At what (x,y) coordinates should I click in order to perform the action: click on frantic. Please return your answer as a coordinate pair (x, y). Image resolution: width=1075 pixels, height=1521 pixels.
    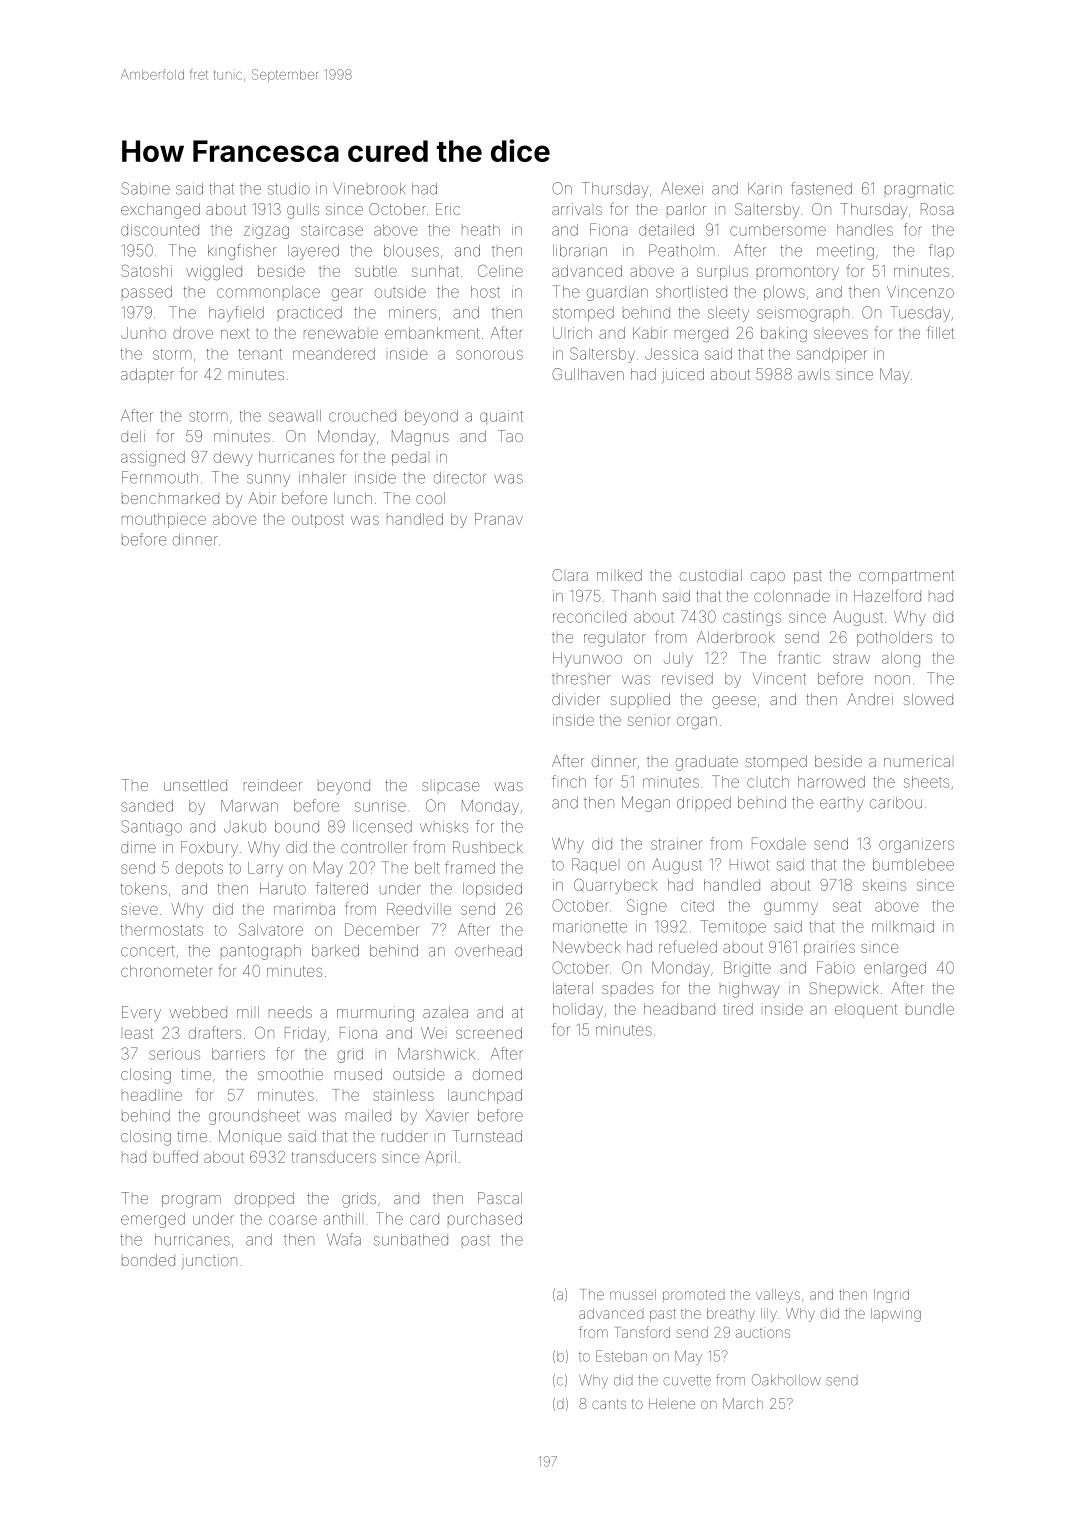
    Looking at the image, I should click on (799, 657).
